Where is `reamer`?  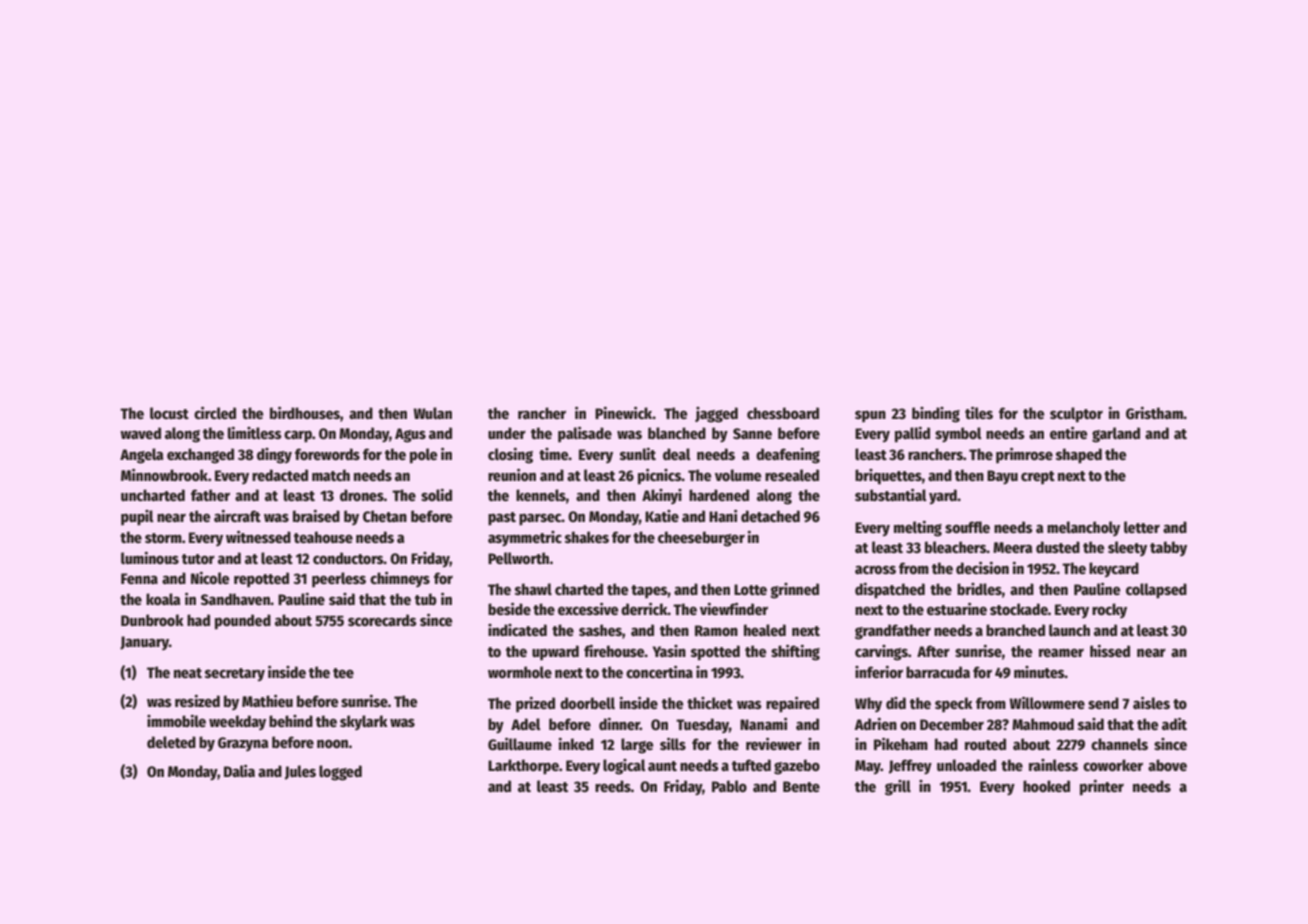 reamer is located at coordinates (1061, 652).
